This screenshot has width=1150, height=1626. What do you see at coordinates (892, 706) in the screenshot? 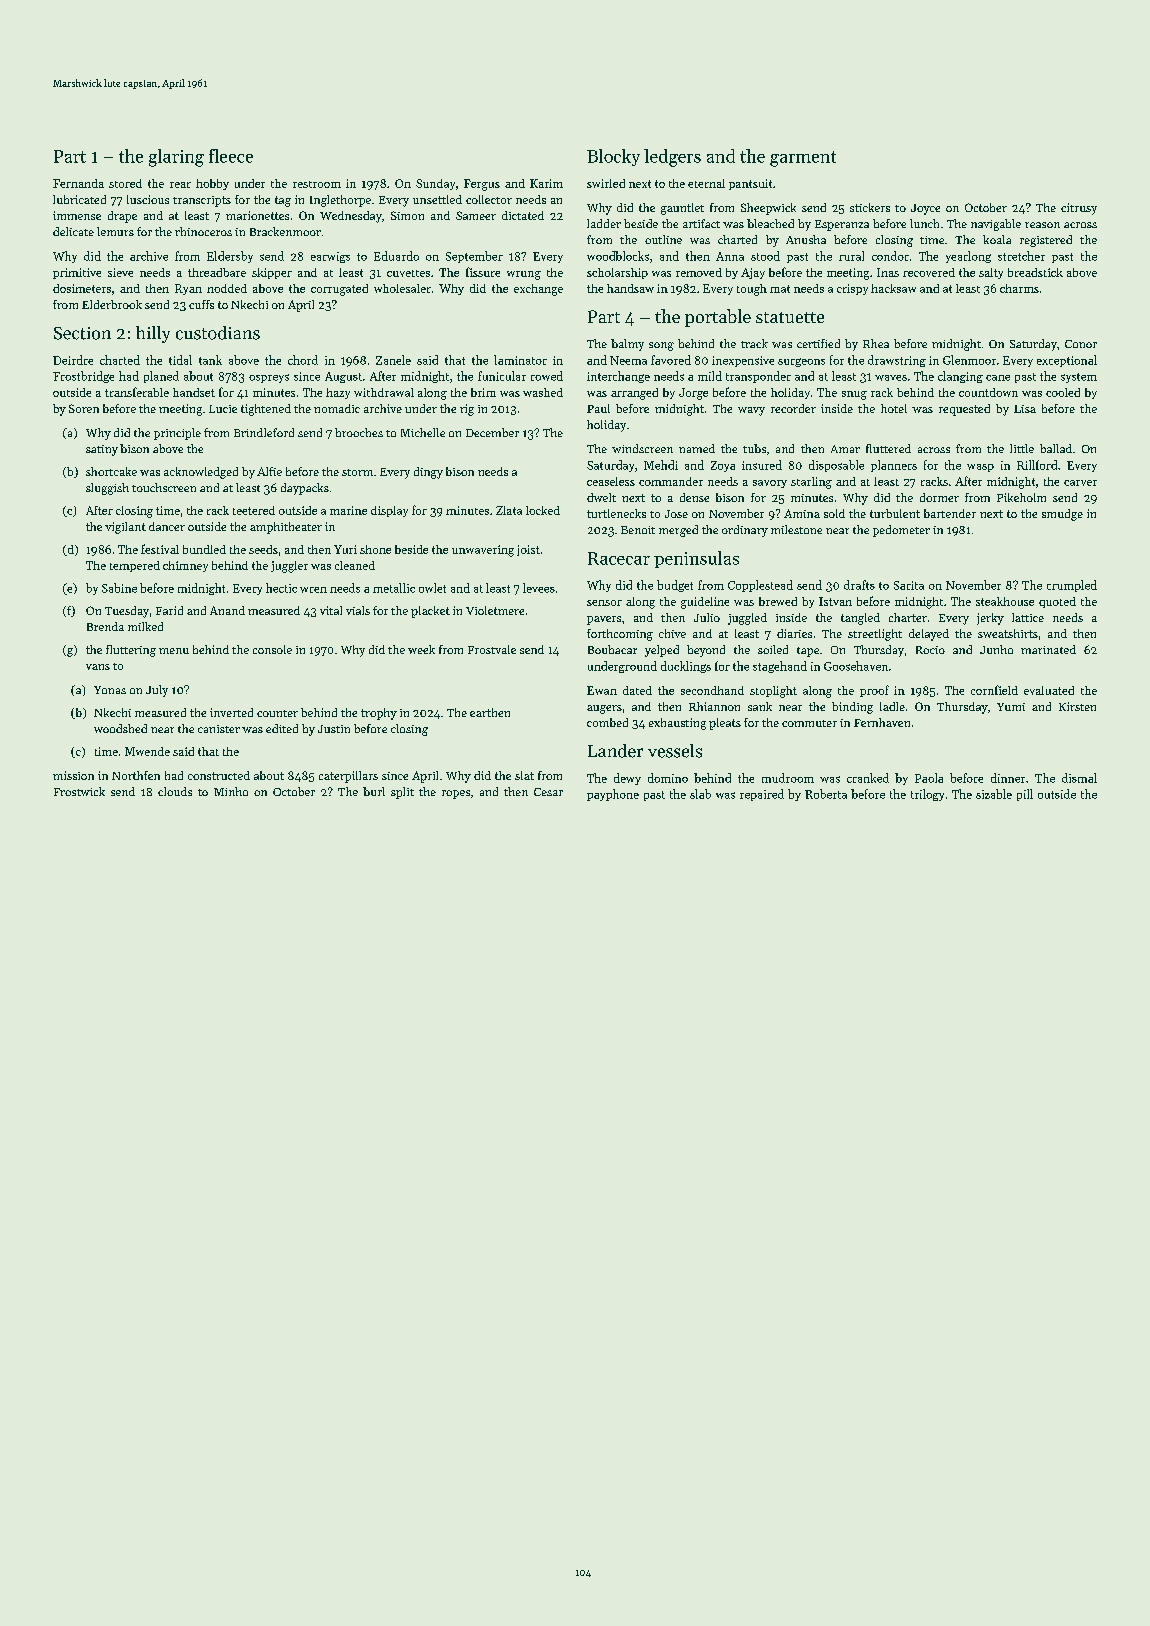
I see `ladle` at bounding box center [892, 706].
